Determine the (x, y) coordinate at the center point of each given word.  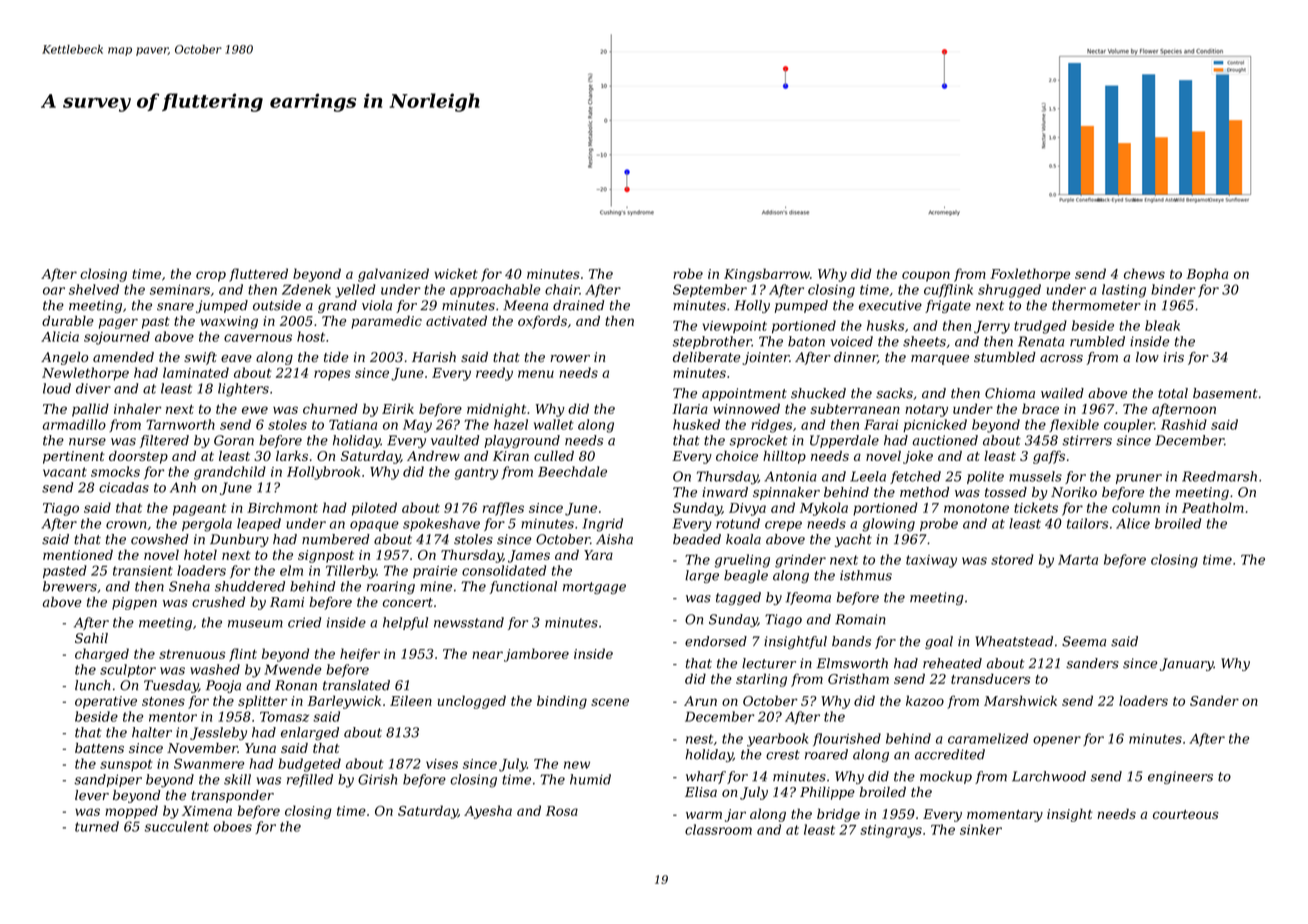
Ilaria (690, 408)
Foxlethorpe (1030, 275)
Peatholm (1213, 507)
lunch (92, 685)
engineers (1180, 777)
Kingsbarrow (767, 275)
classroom (718, 829)
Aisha (614, 539)
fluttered (258, 275)
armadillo (74, 424)
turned (97, 826)
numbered (336, 539)
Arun (700, 701)
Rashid (1184, 424)
